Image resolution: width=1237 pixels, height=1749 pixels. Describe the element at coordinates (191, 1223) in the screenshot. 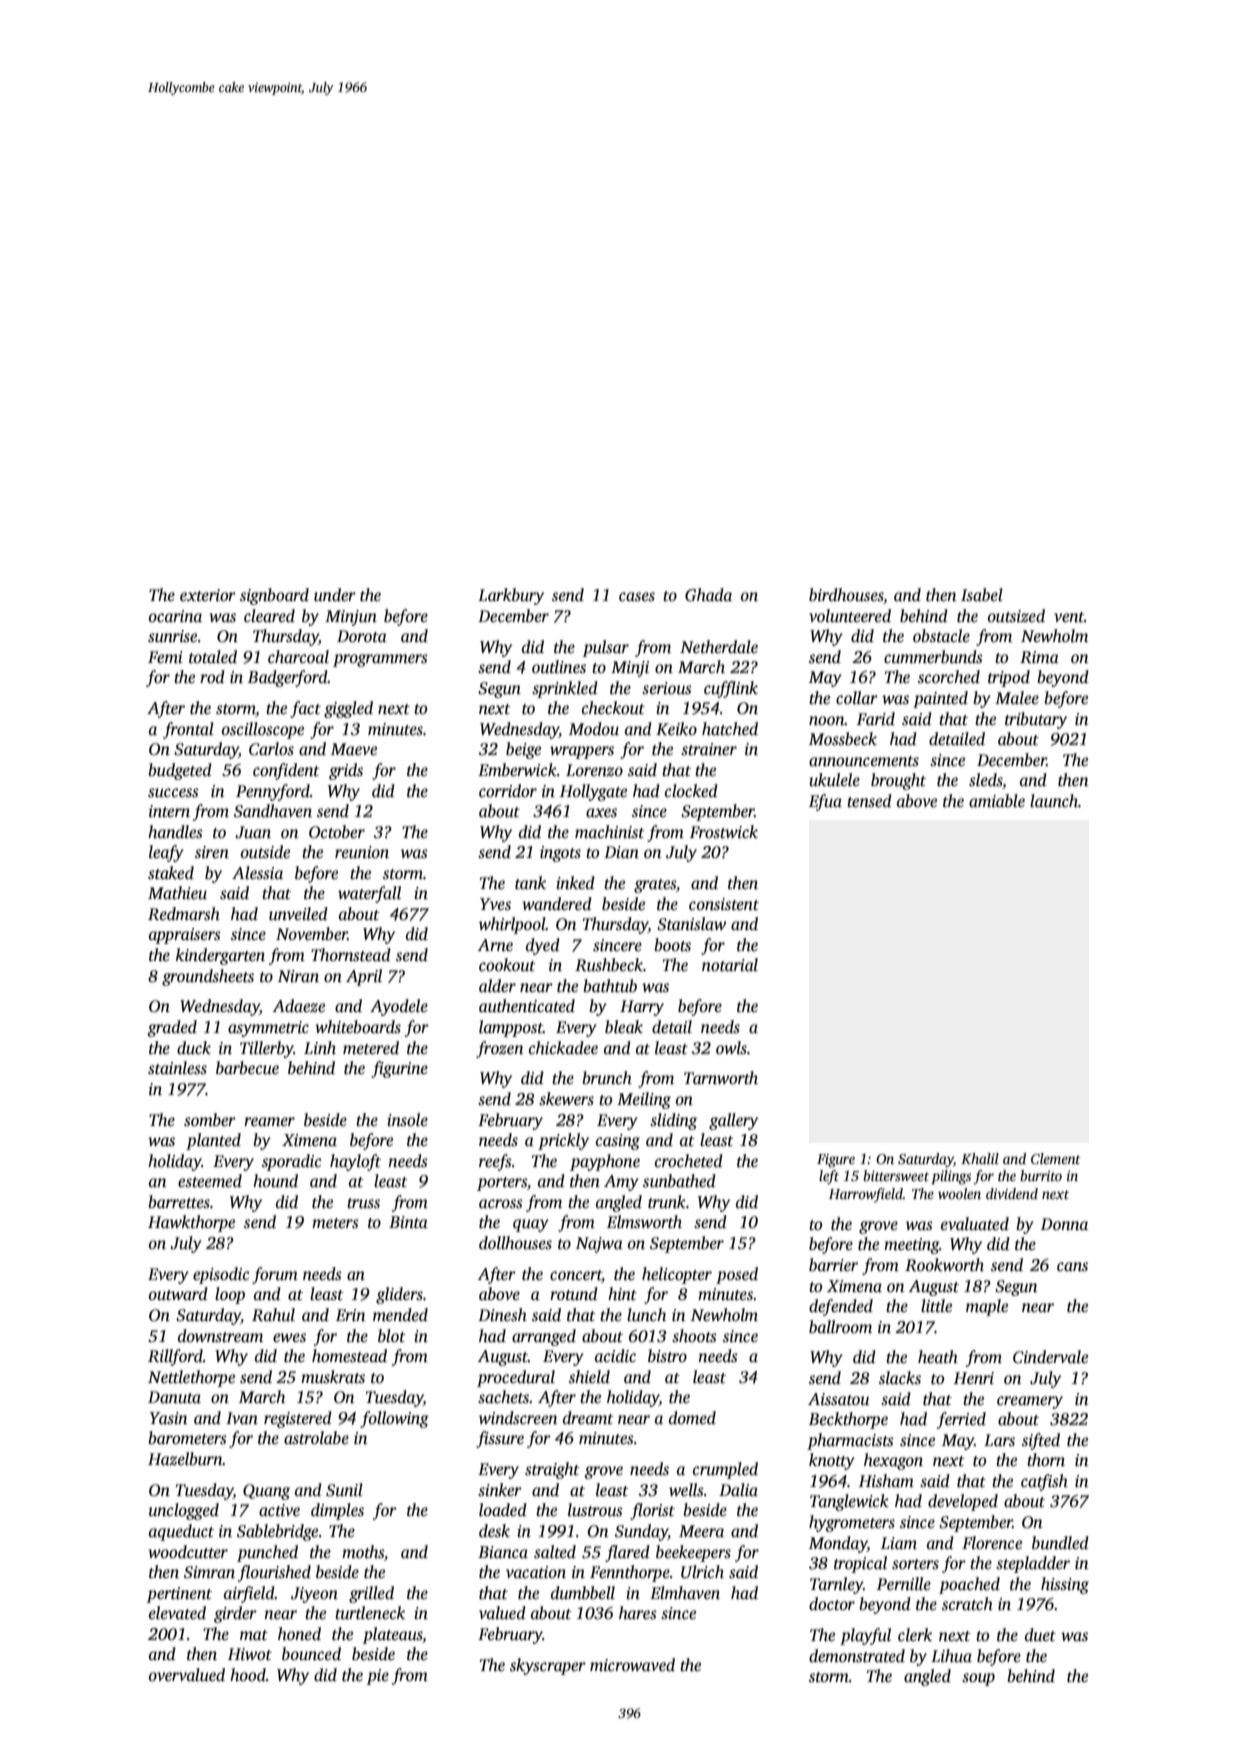

I see `Hawkthorpe` at that location.
